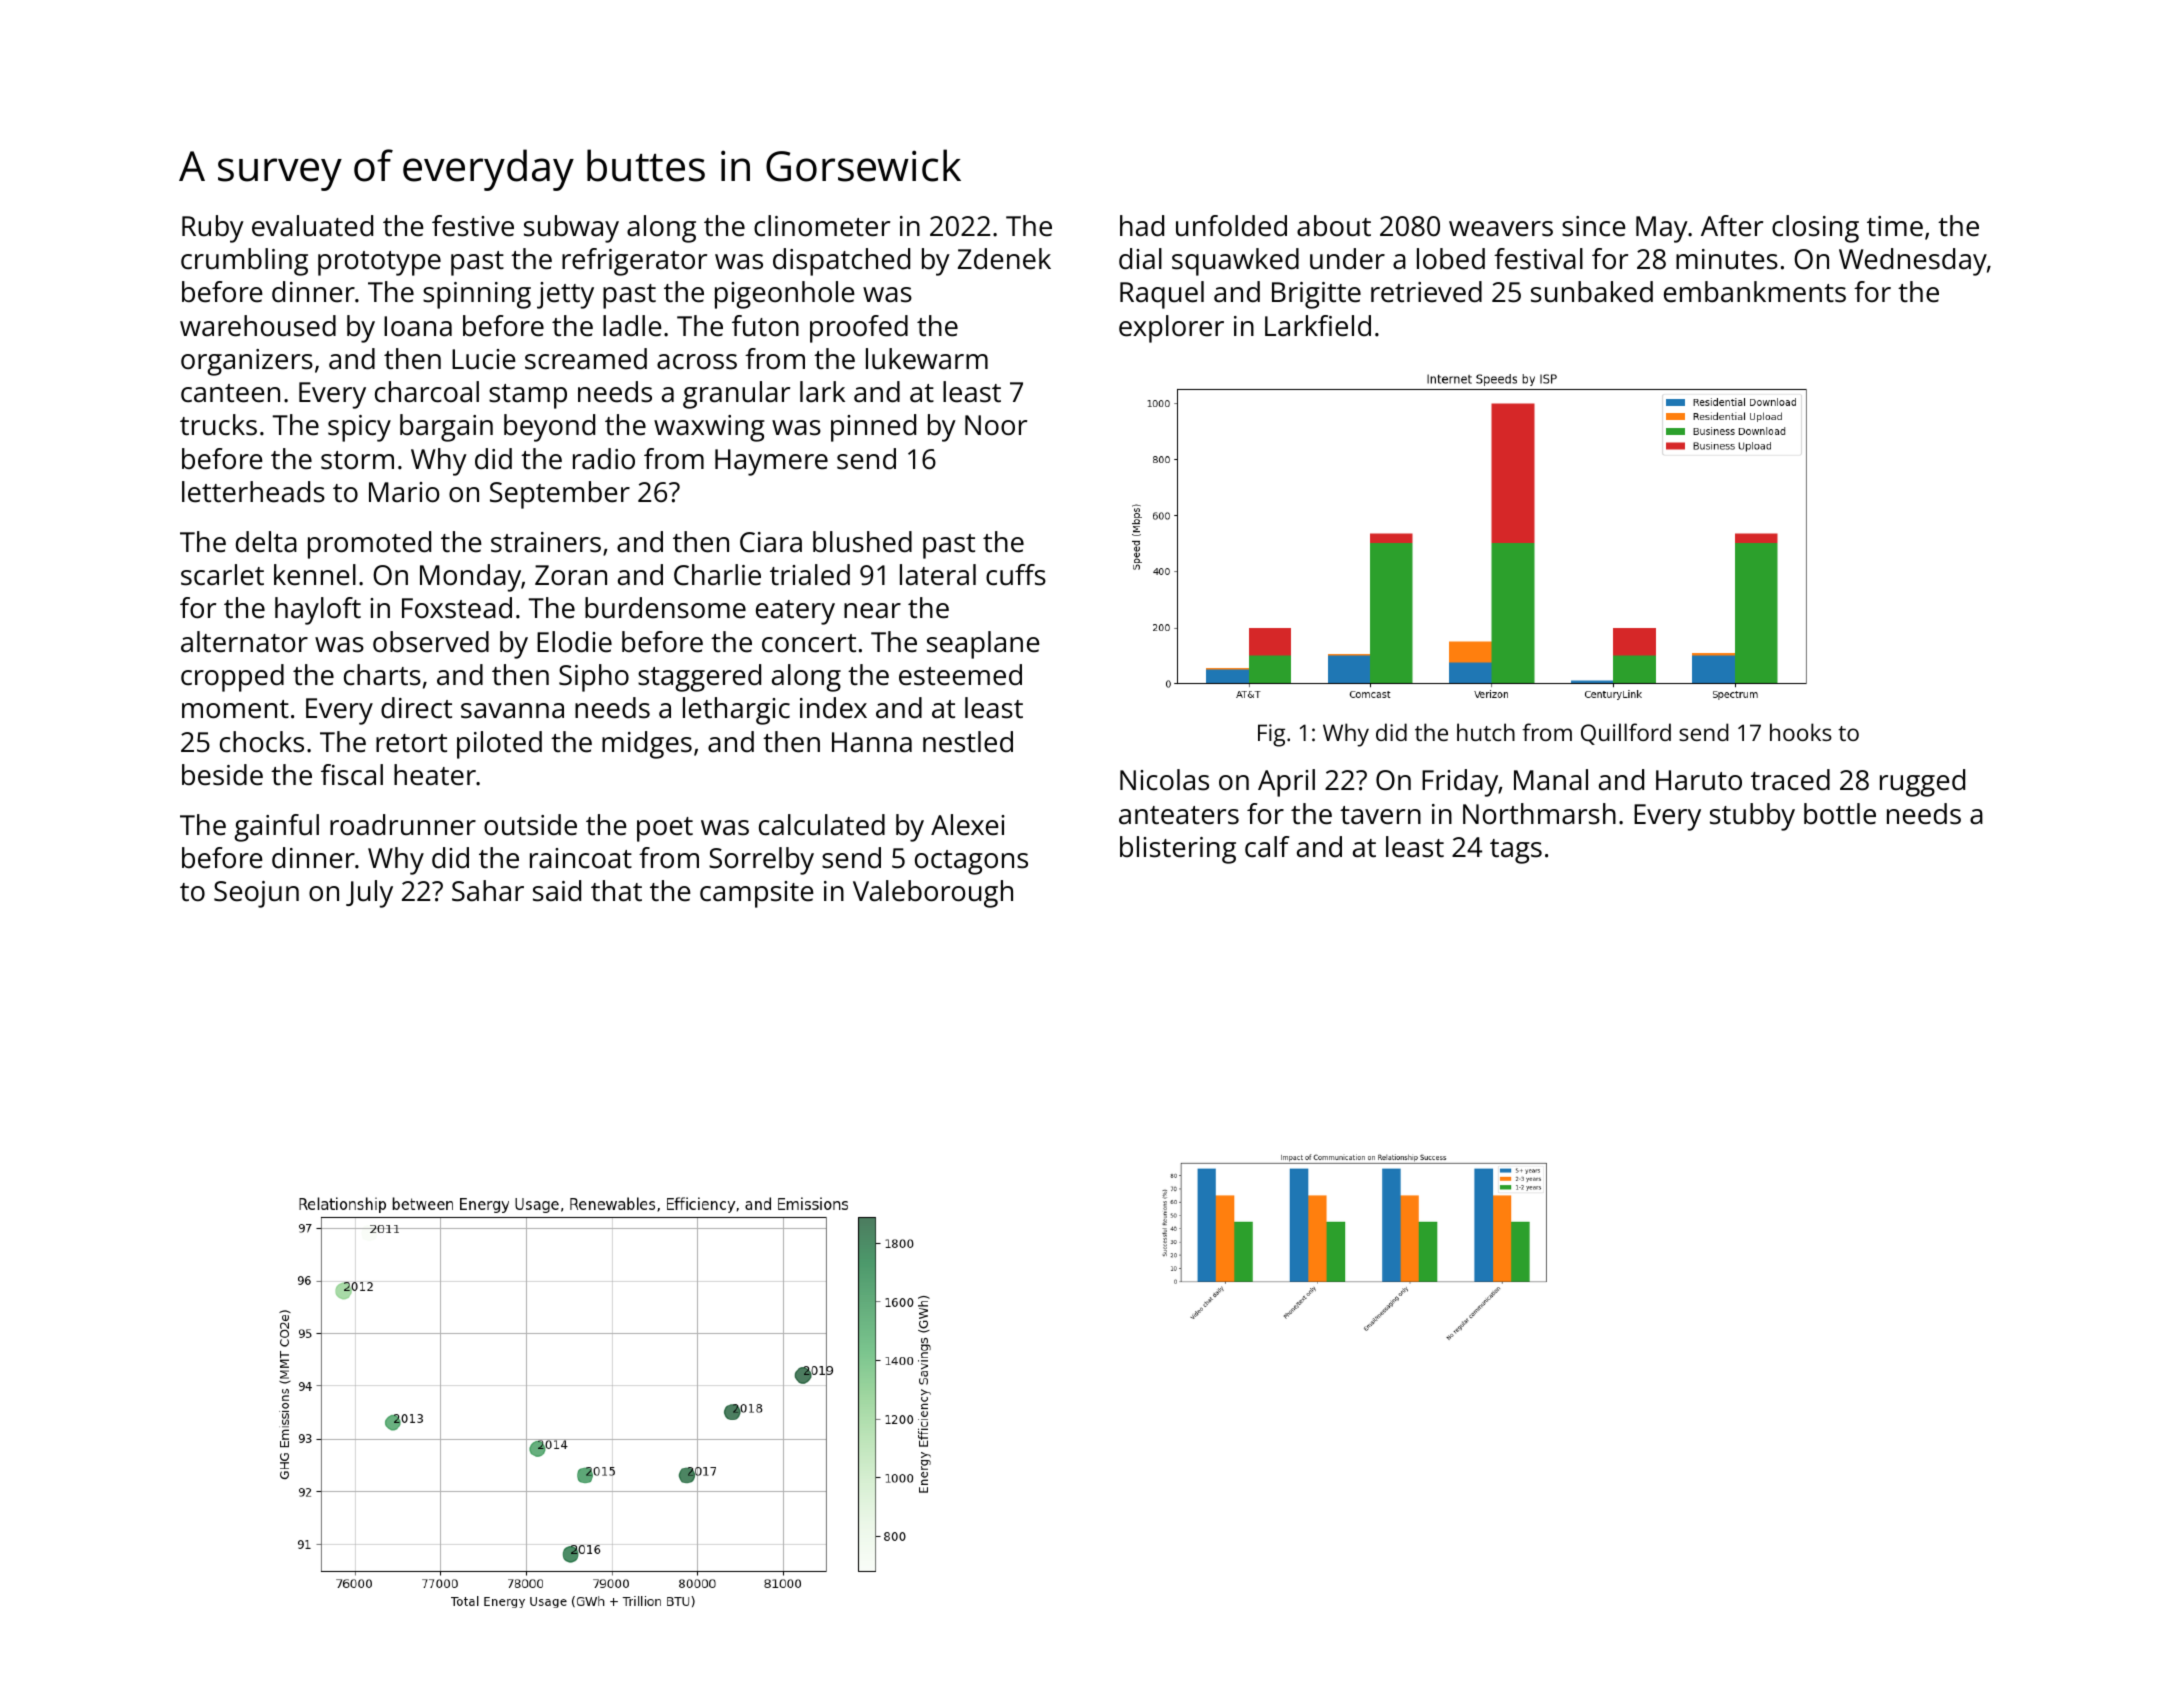  Describe the element at coordinates (222, 575) in the document. I see `scarlet` at that location.
